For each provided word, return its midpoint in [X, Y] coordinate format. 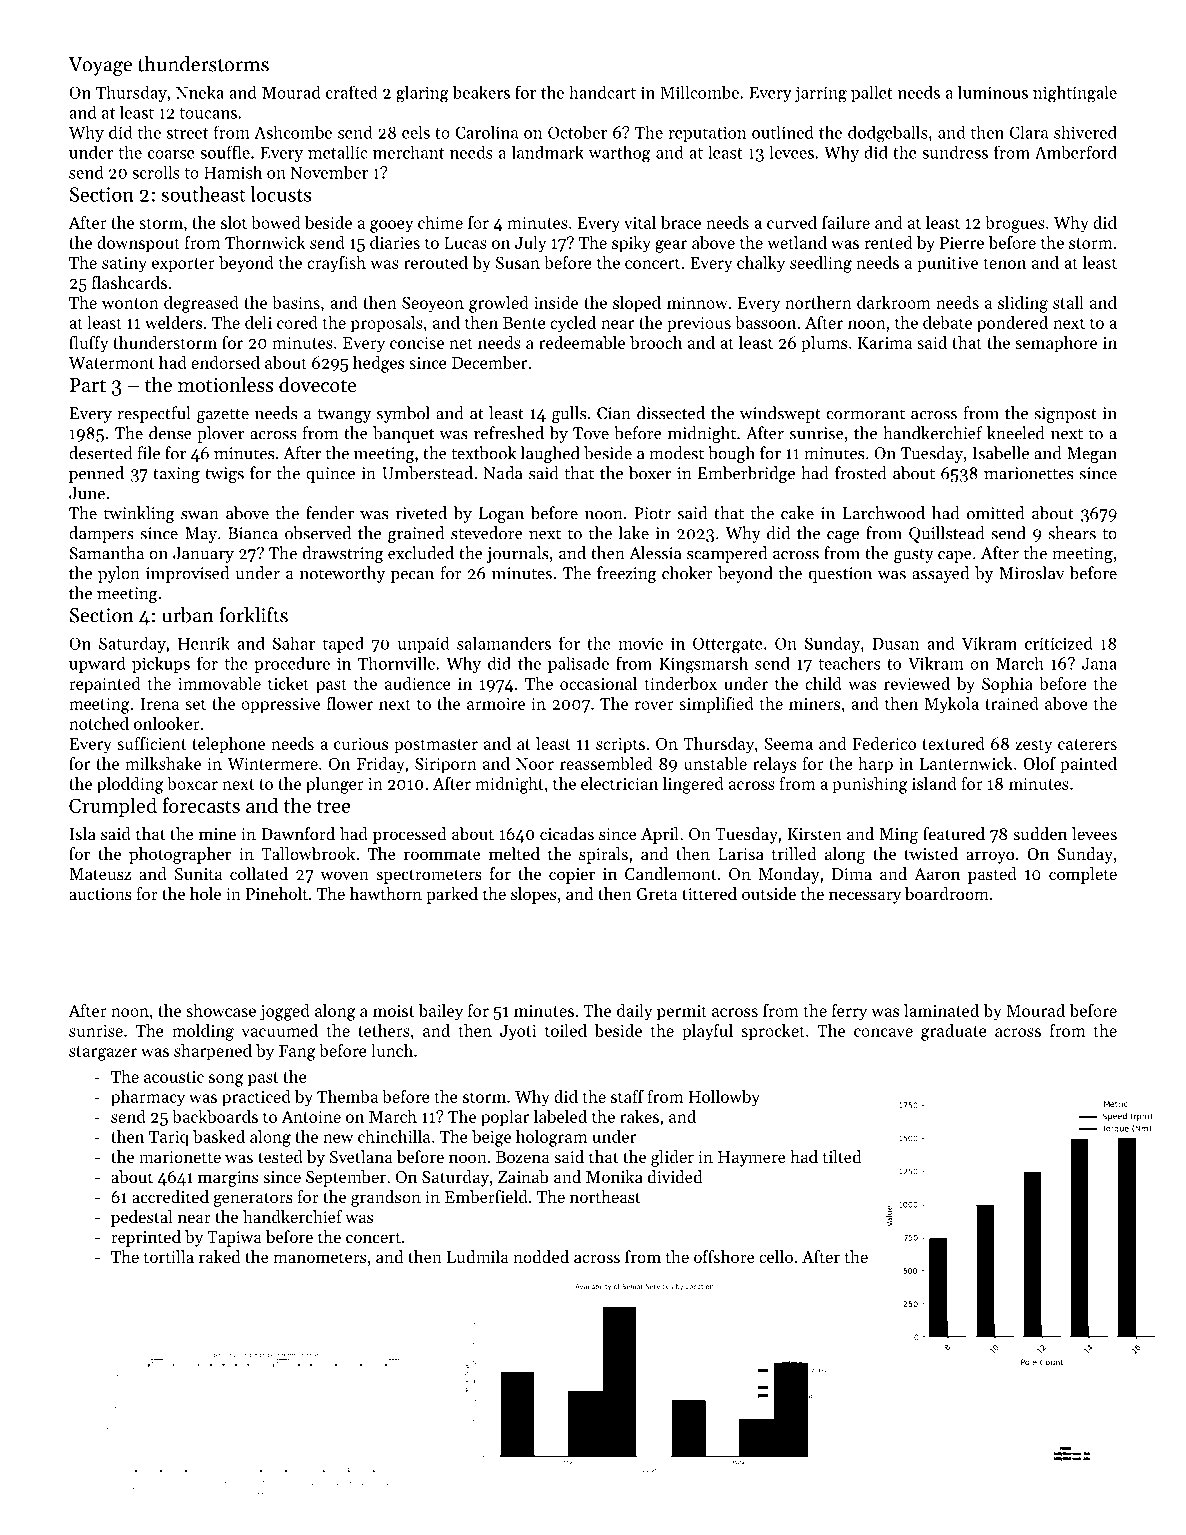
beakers [481, 92]
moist [393, 1011]
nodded [541, 1256]
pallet [872, 93]
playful [707, 1032]
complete [1083, 875]
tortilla [169, 1256]
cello [776, 1256]
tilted [842, 1156]
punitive [947, 265]
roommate [442, 854]
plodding [130, 785]
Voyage [100, 66]
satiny [124, 265]
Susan [518, 263]
